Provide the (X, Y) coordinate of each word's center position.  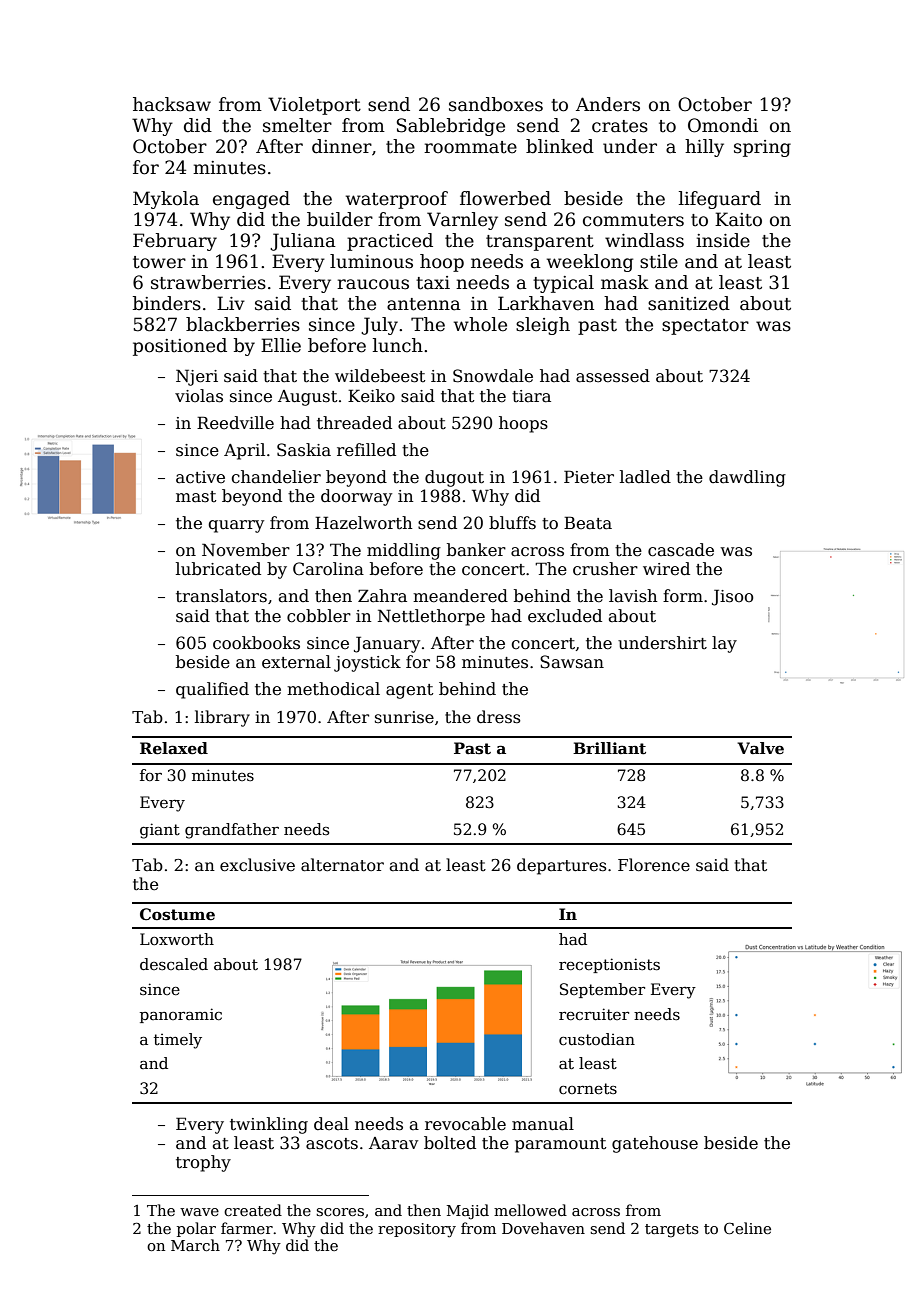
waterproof (397, 200)
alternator (342, 865)
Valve (760, 748)
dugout (454, 478)
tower (159, 262)
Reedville (235, 423)
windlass (644, 240)
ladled (645, 477)
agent (409, 691)
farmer (247, 1228)
